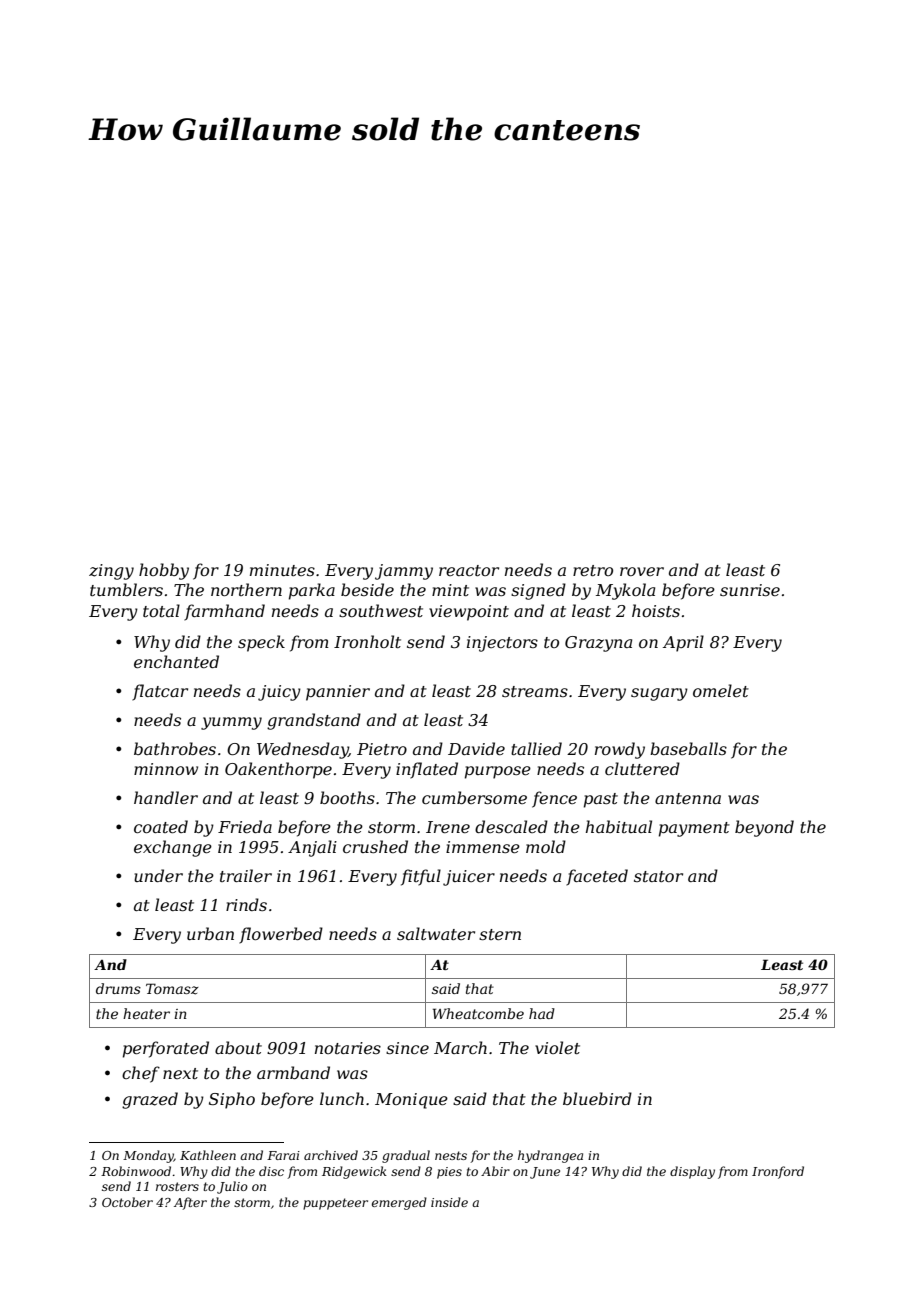 This document has width=924, height=1308. Describe the element at coordinates (538, 591) in the document. I see `signed` at that location.
